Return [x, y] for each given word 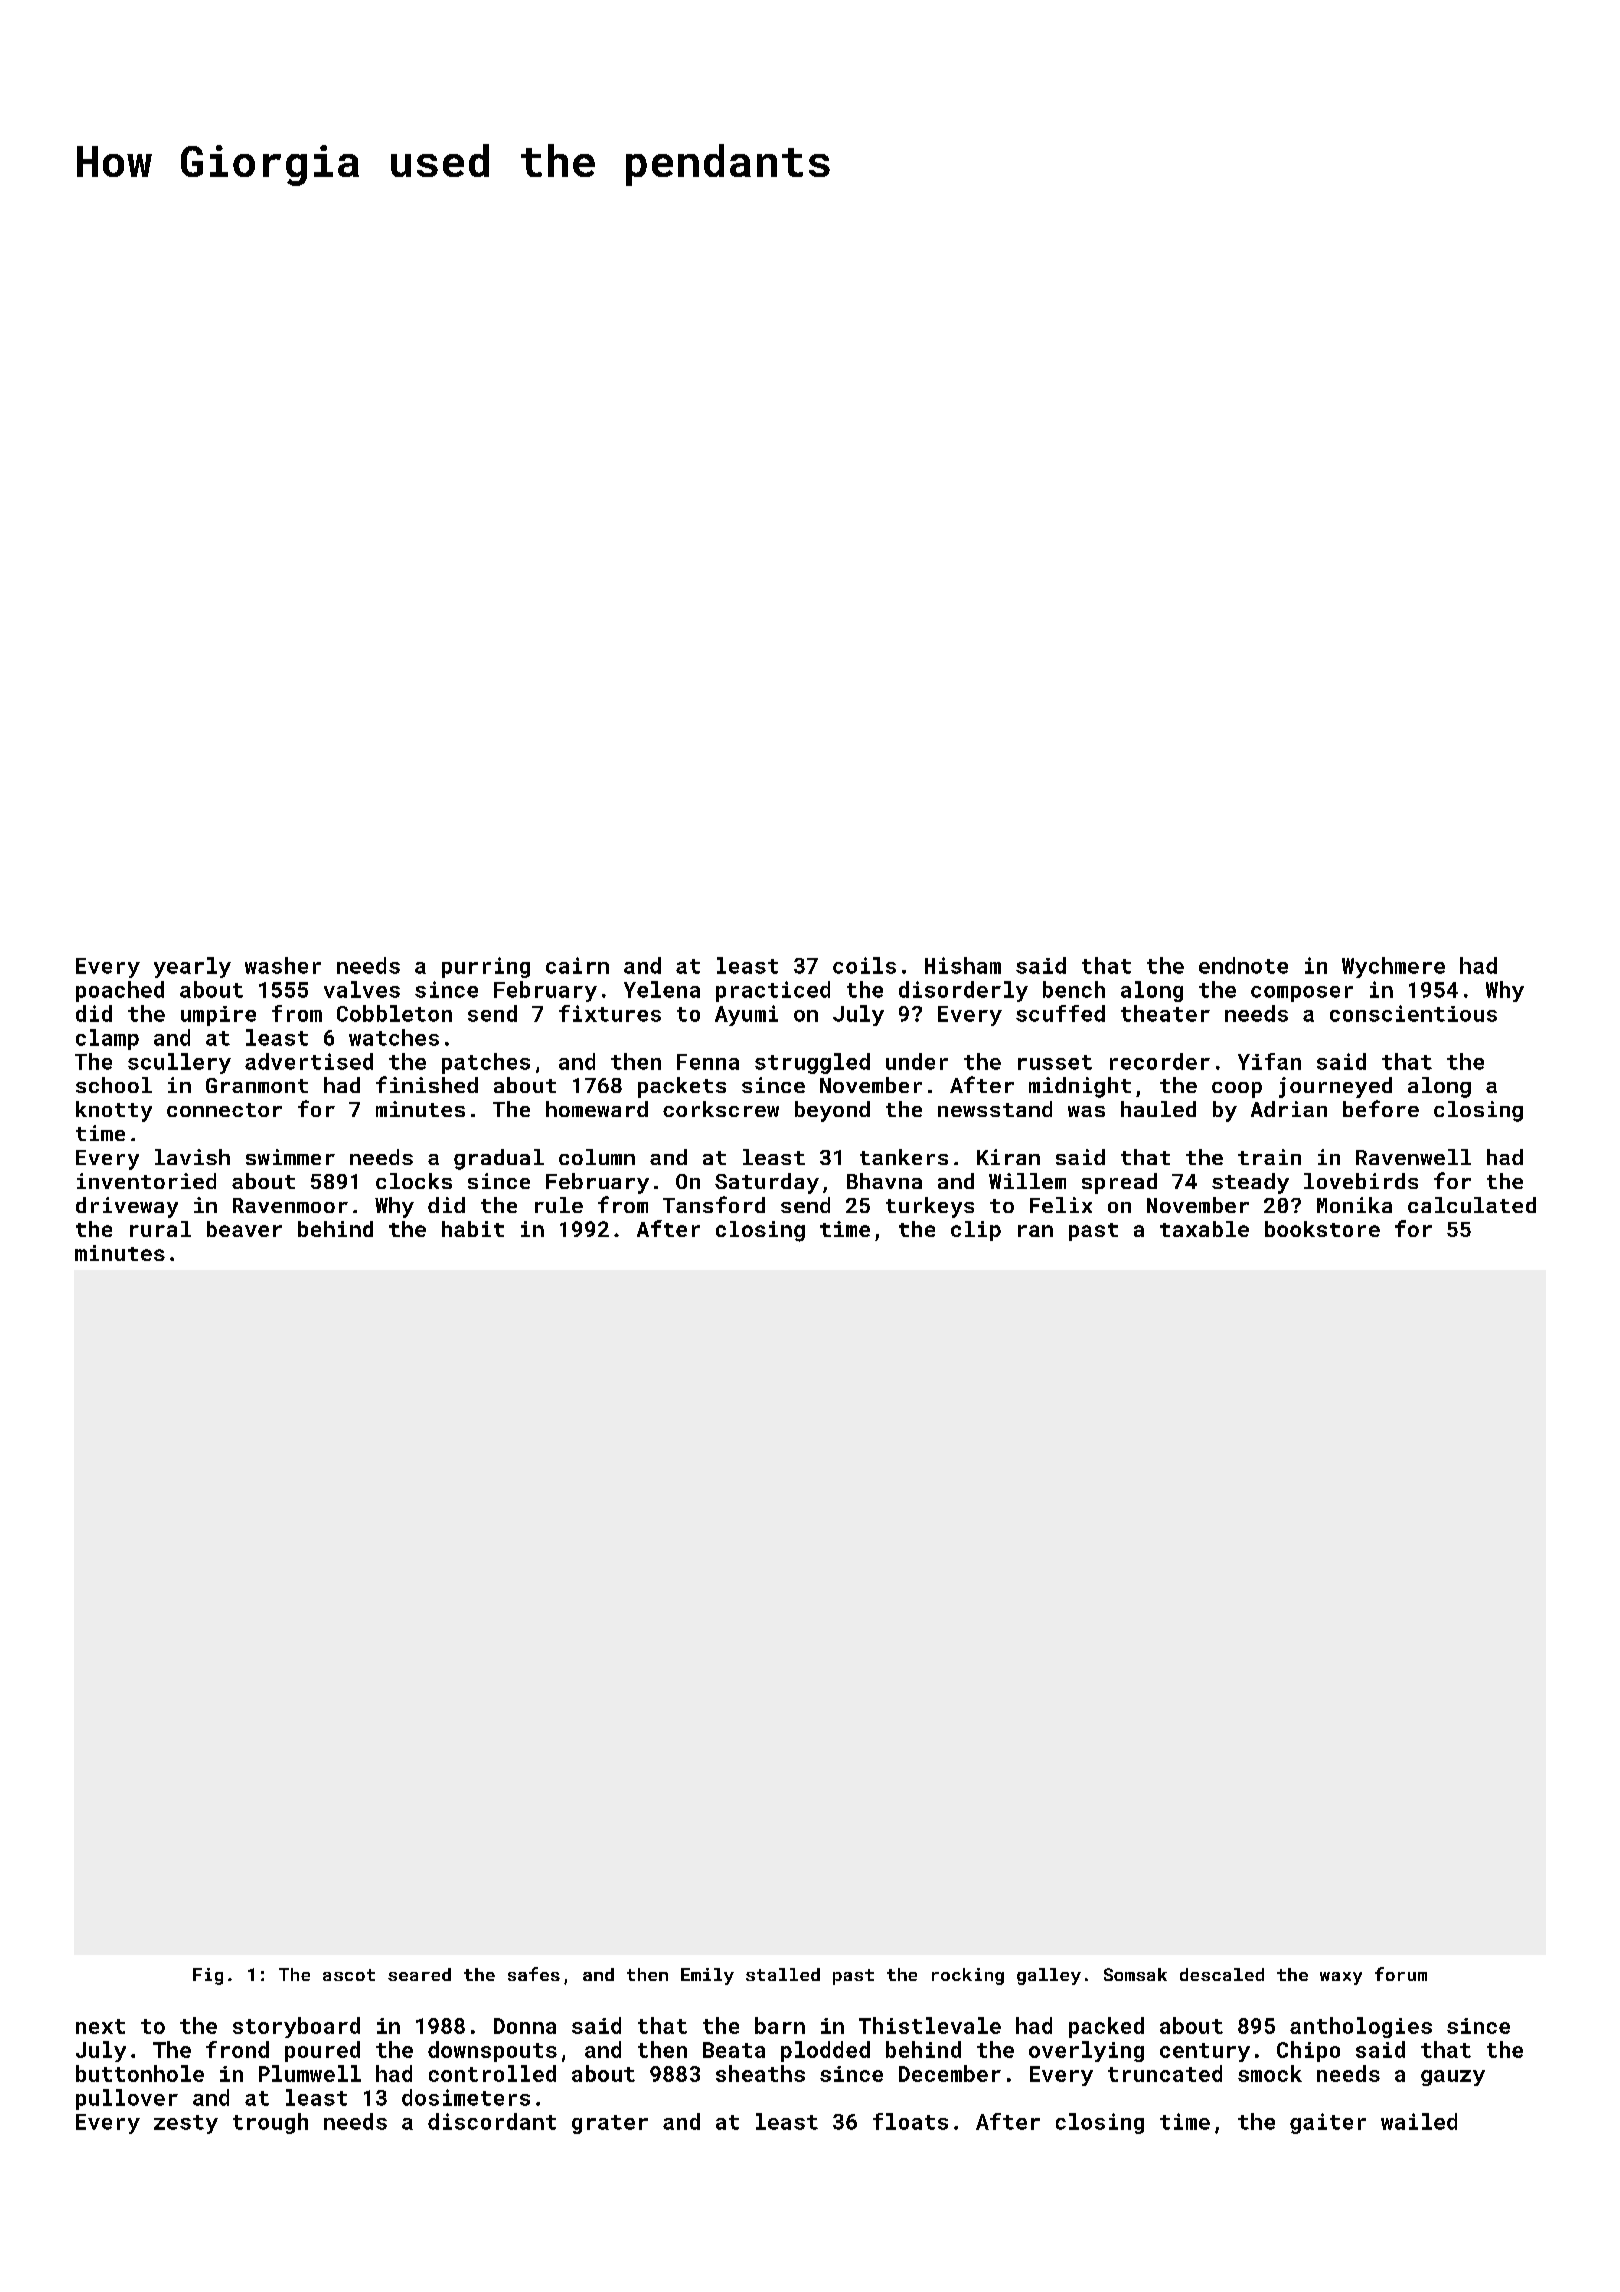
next [100, 2026]
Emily [707, 1976]
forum [1401, 1974]
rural [160, 1229]
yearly [192, 967]
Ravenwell [1413, 1157]
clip [976, 1231]
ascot [349, 1975]
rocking [968, 1976]
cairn [577, 965]
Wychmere [1393, 967]
